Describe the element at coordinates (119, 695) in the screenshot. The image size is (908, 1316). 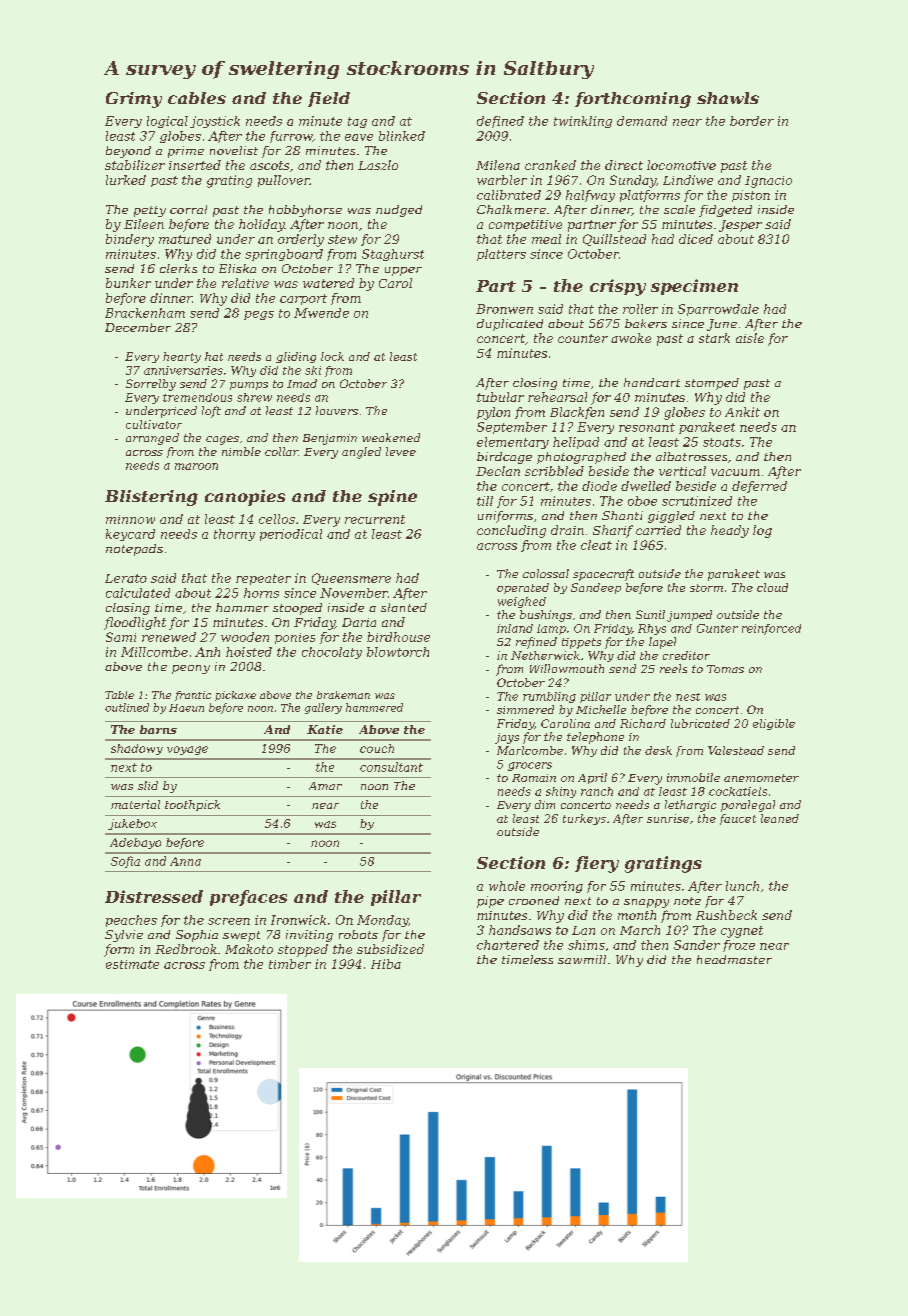
I see `Table` at that location.
